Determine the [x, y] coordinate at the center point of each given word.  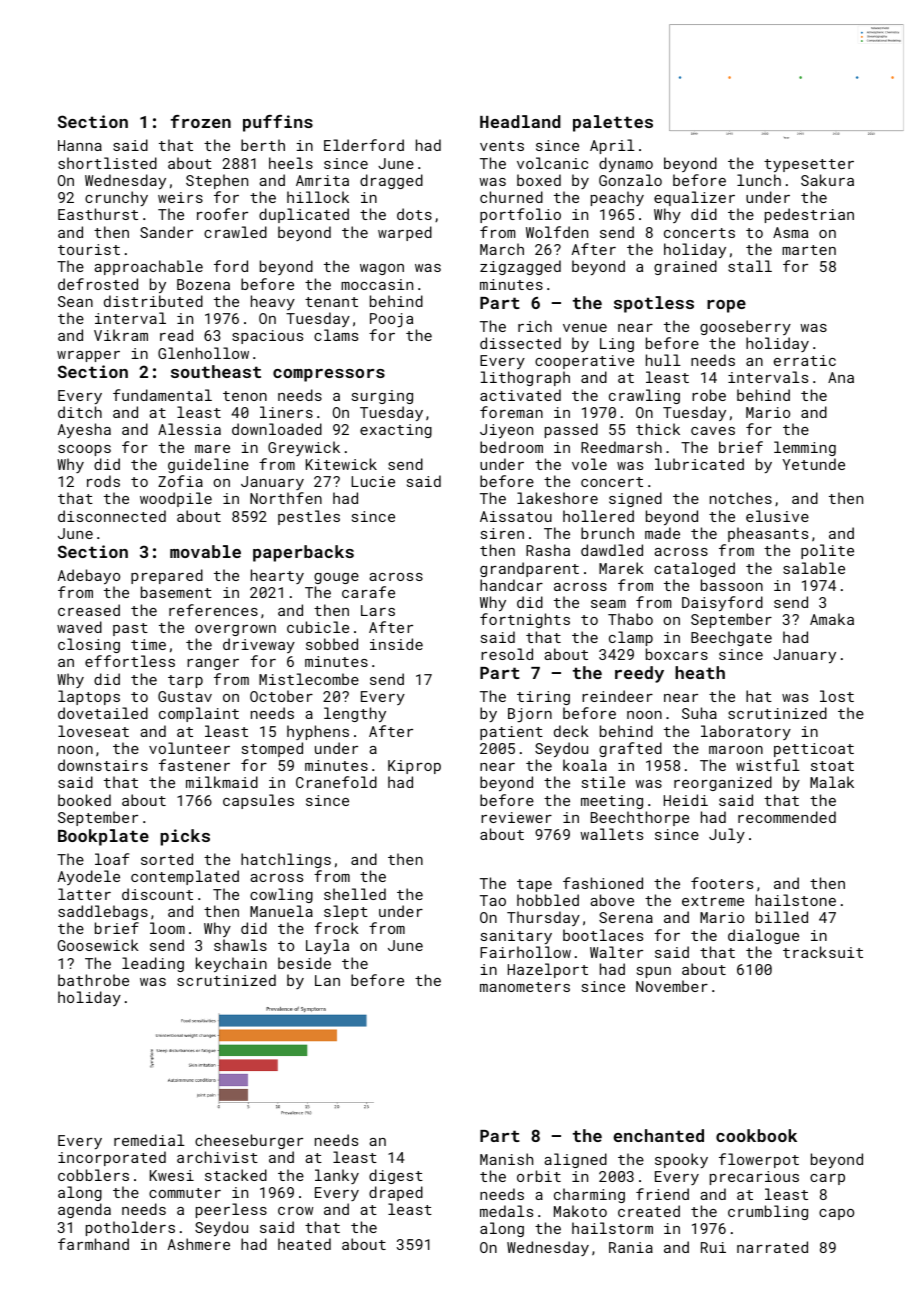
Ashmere [199, 1244]
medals [506, 1211]
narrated [772, 1247]
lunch [759, 180]
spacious [267, 337]
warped [405, 233]
